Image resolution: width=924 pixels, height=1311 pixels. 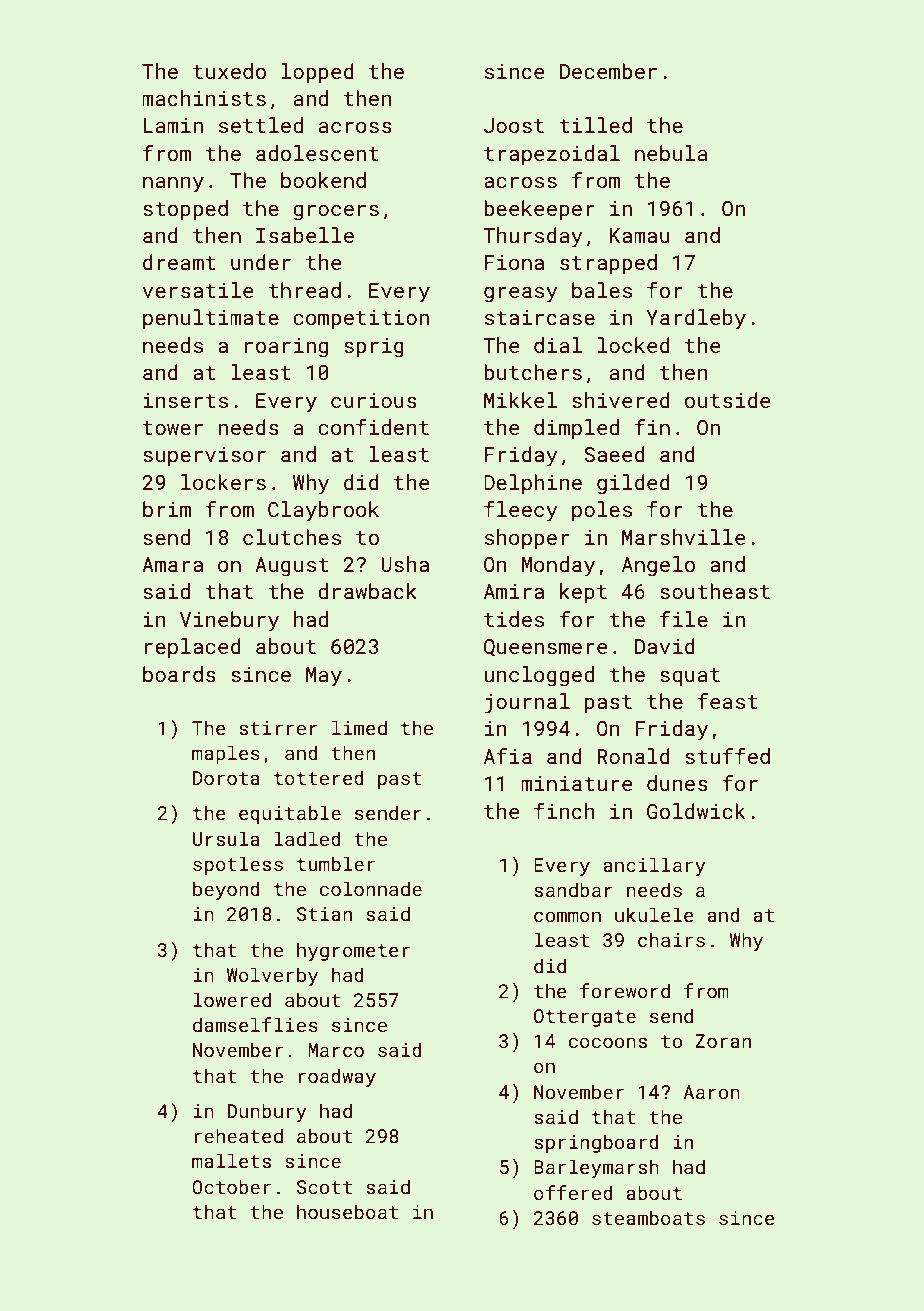 I want to click on feast, so click(x=728, y=701).
